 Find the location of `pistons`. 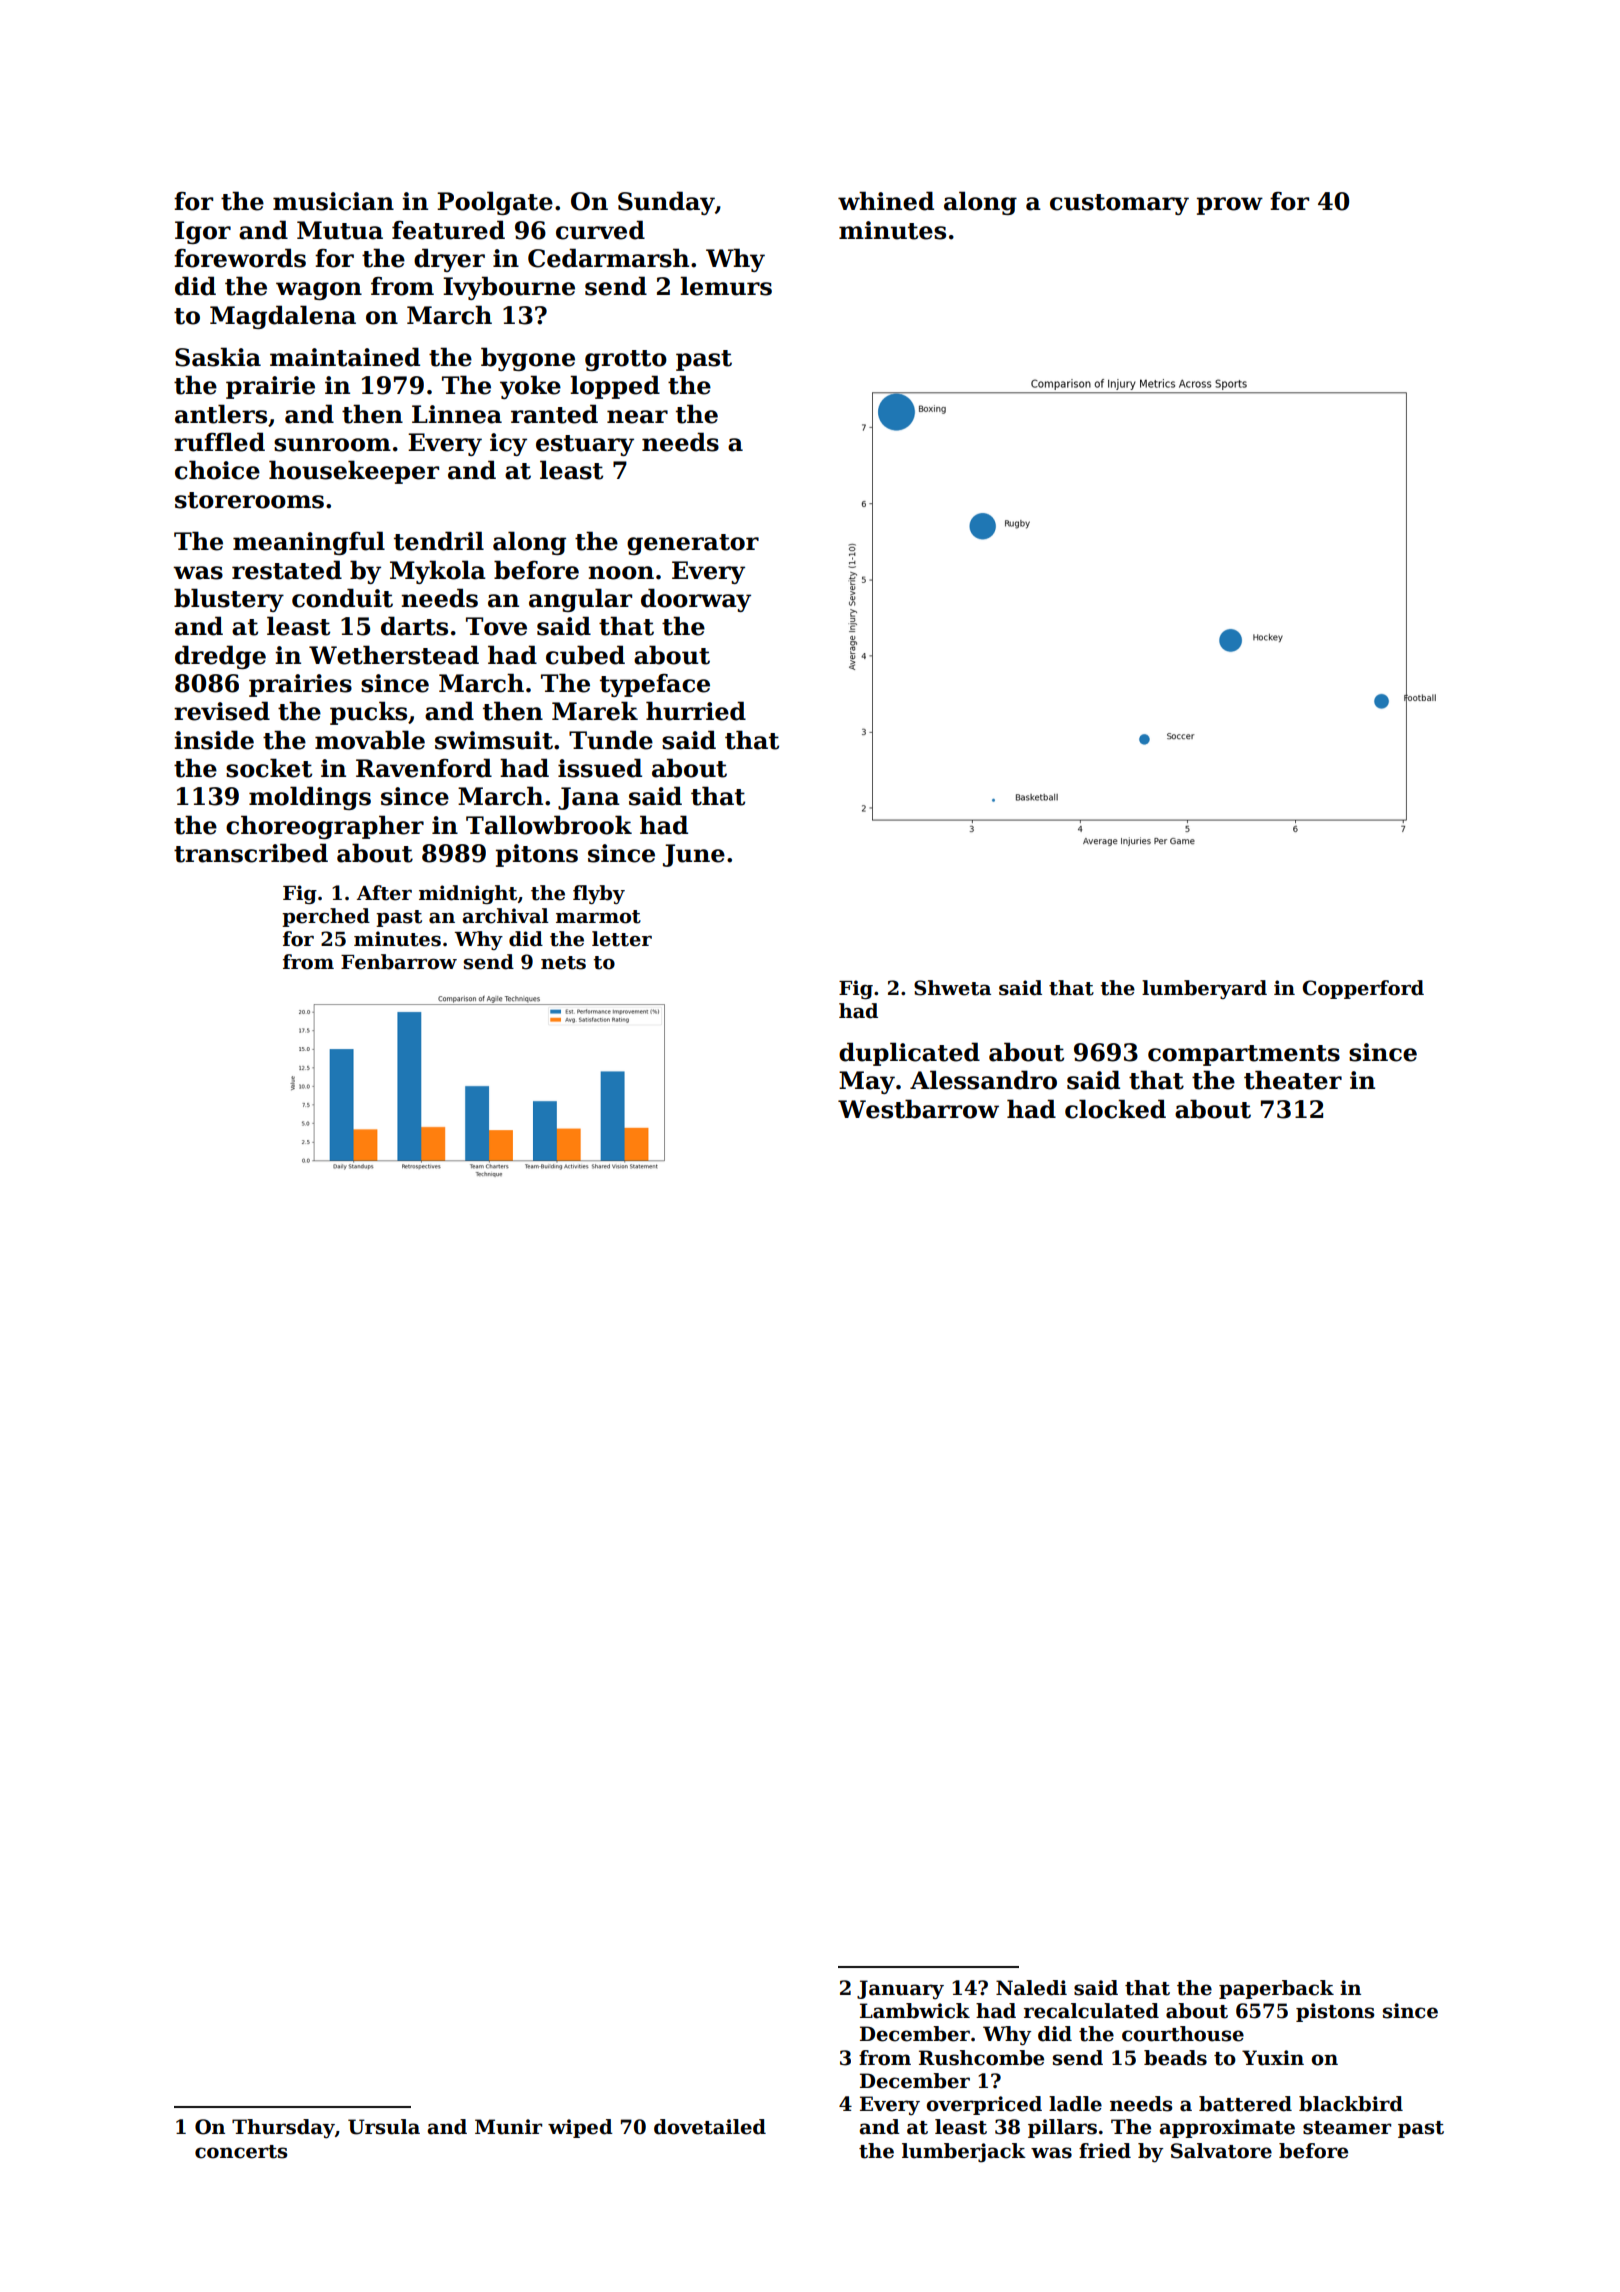

pistons is located at coordinates (1335, 2012).
